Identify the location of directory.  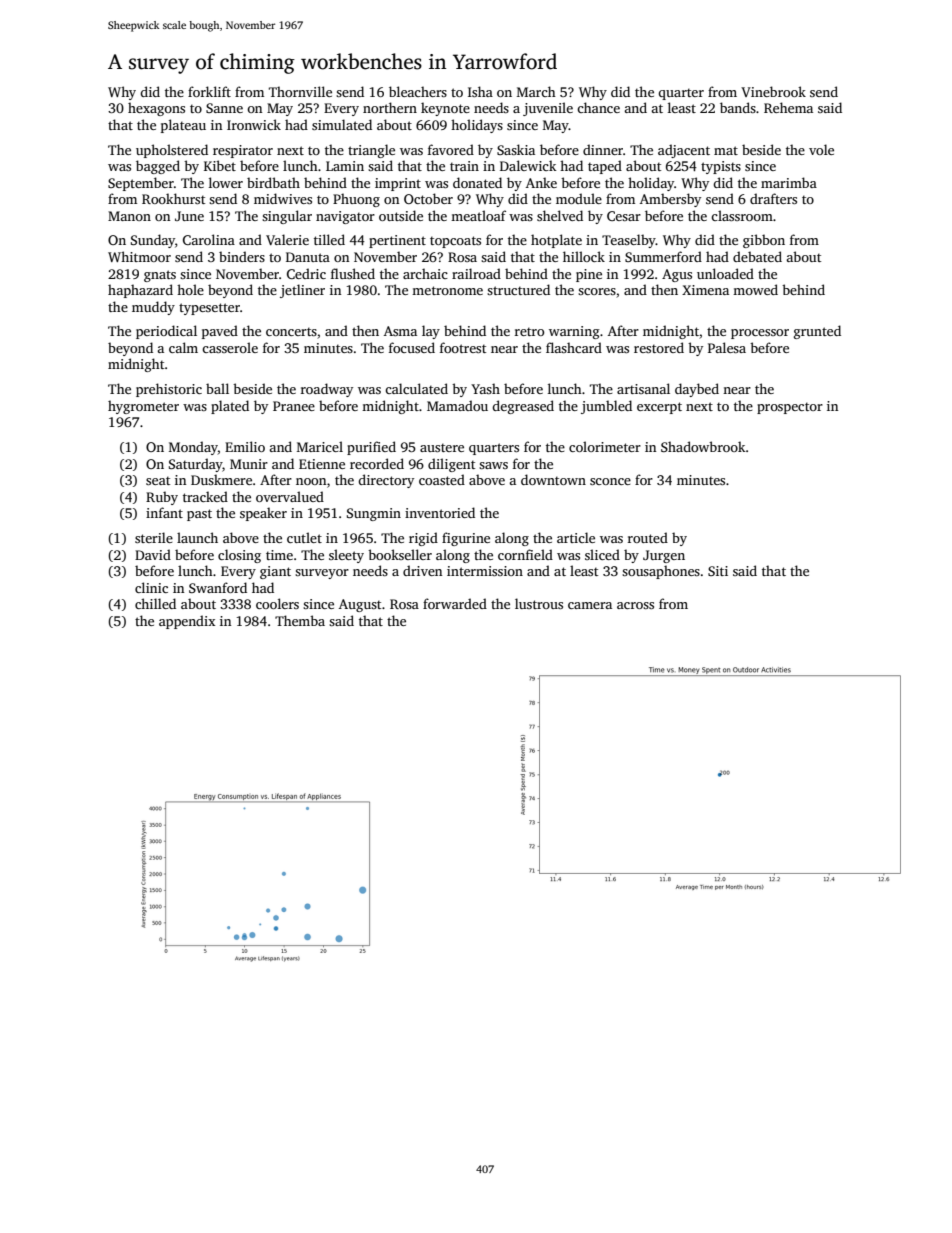
(386, 481).
